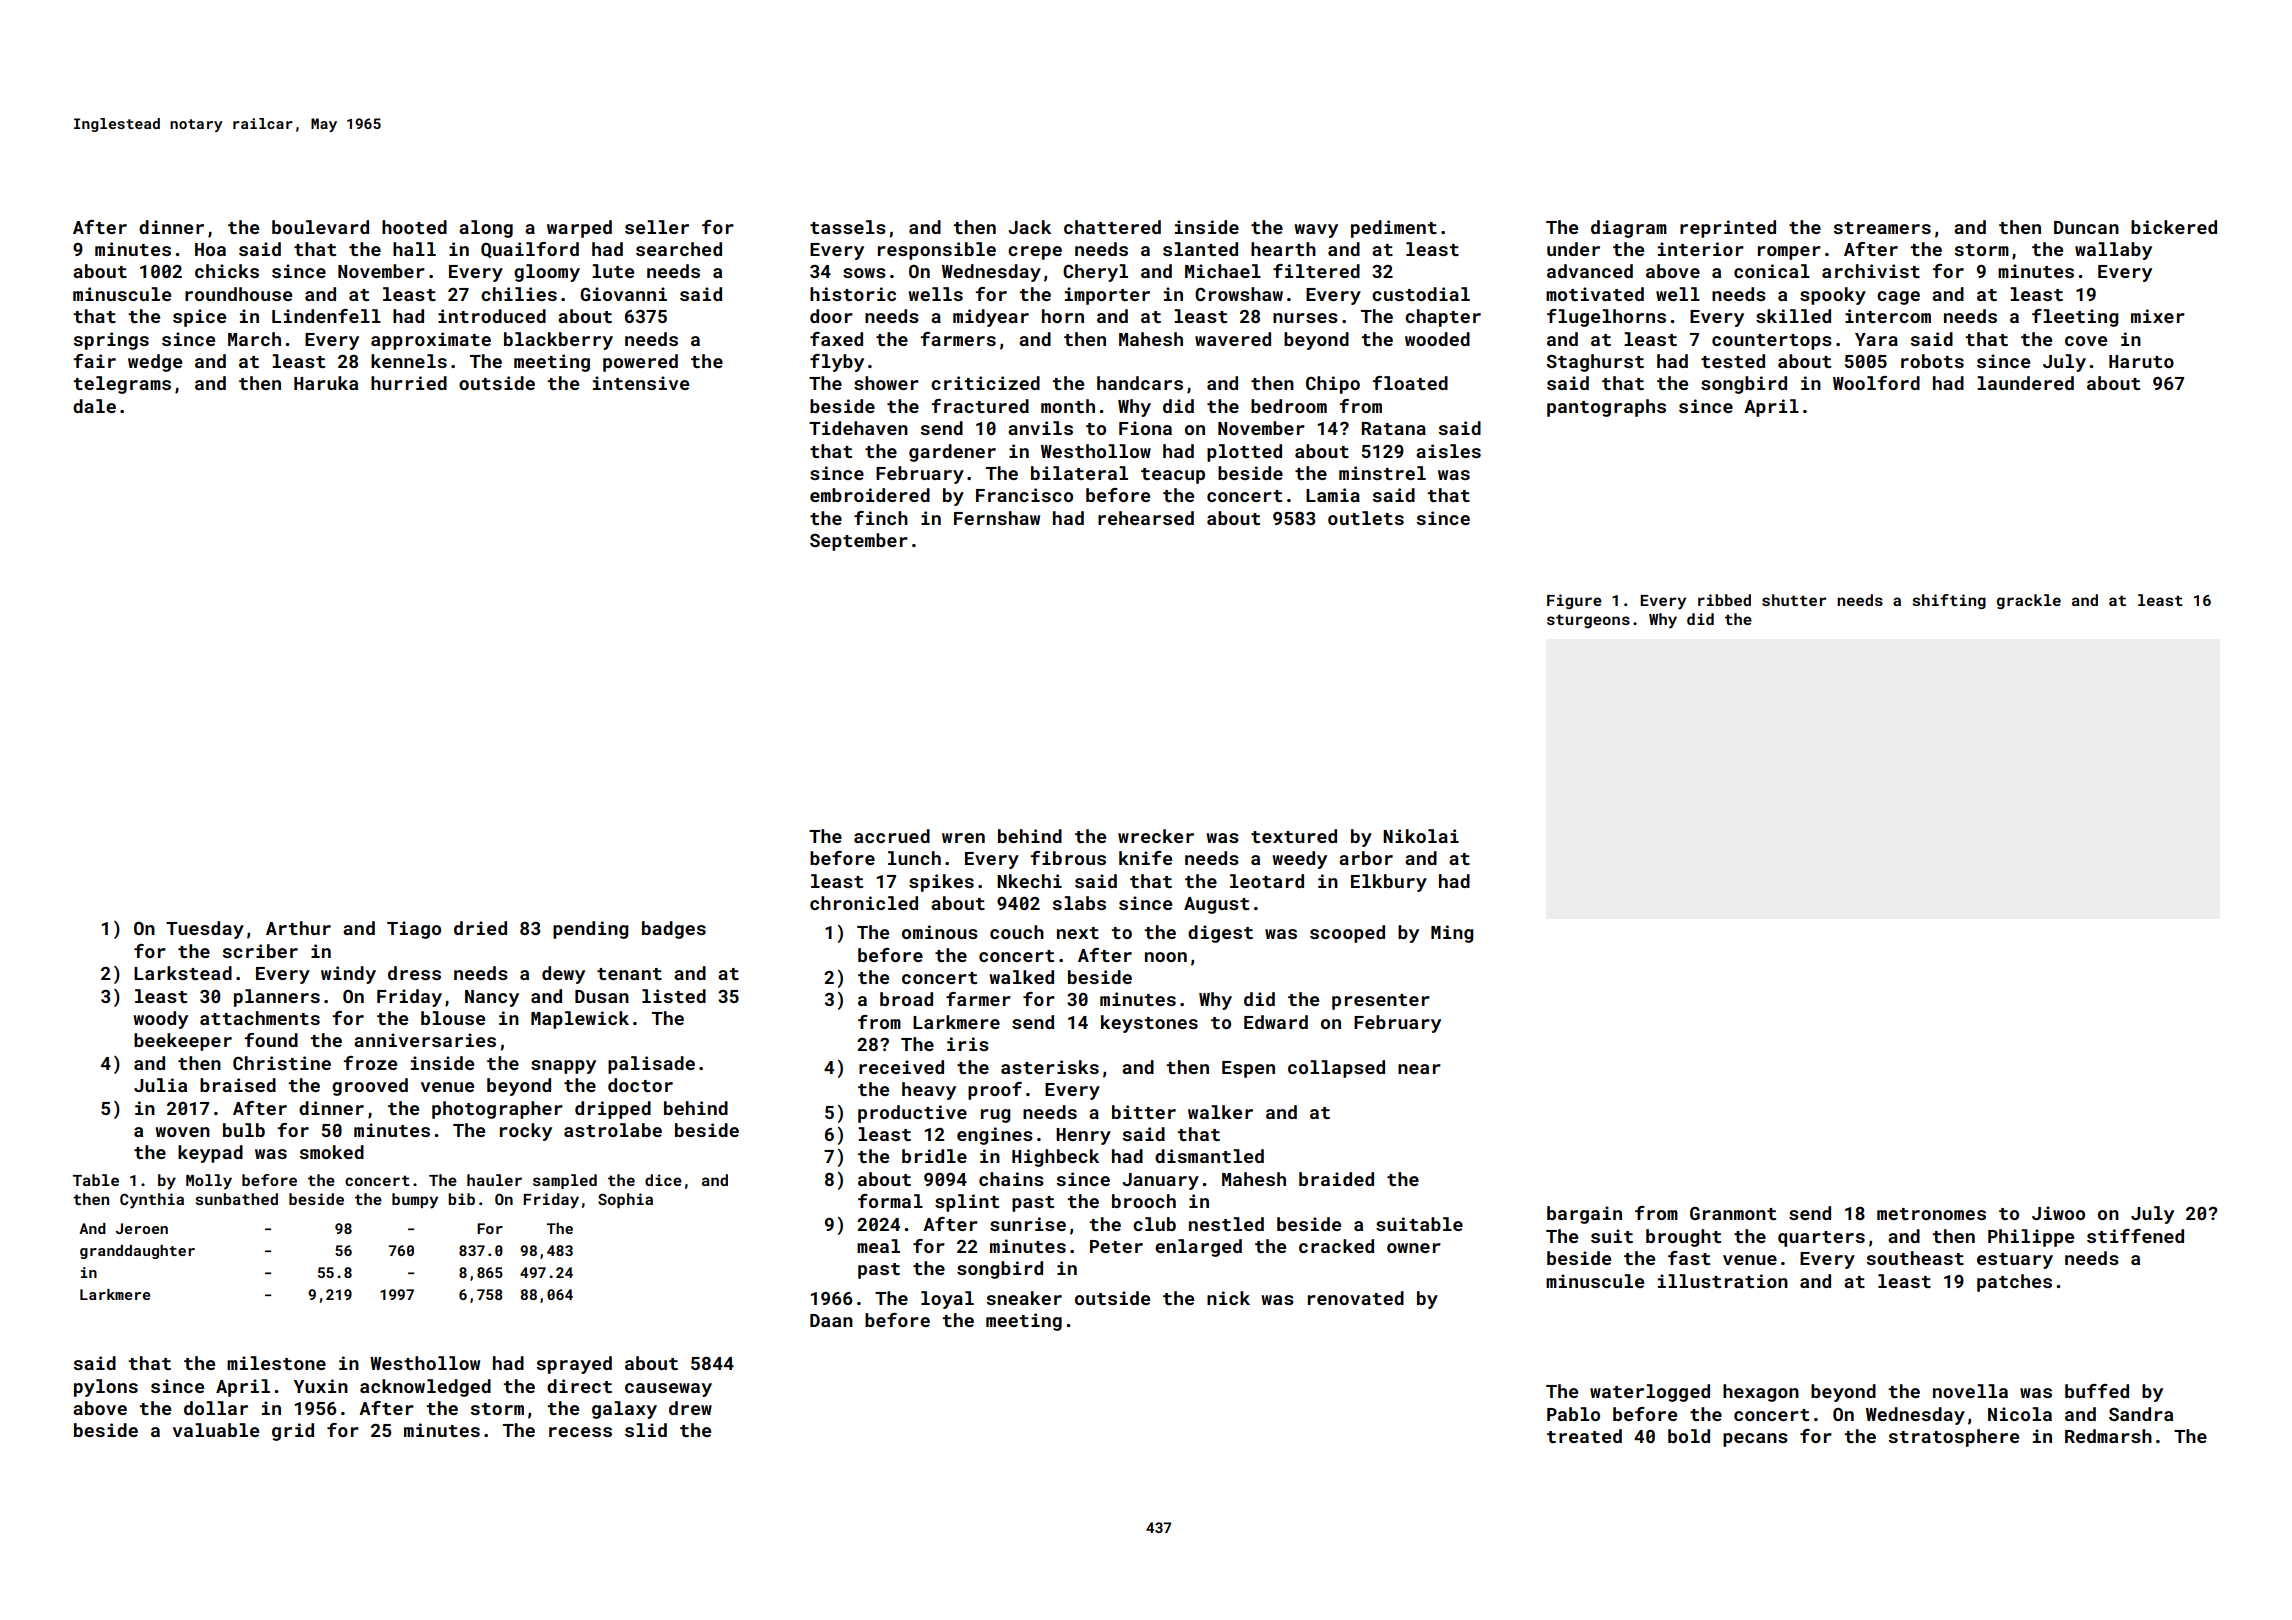  I want to click on accrued, so click(892, 836).
